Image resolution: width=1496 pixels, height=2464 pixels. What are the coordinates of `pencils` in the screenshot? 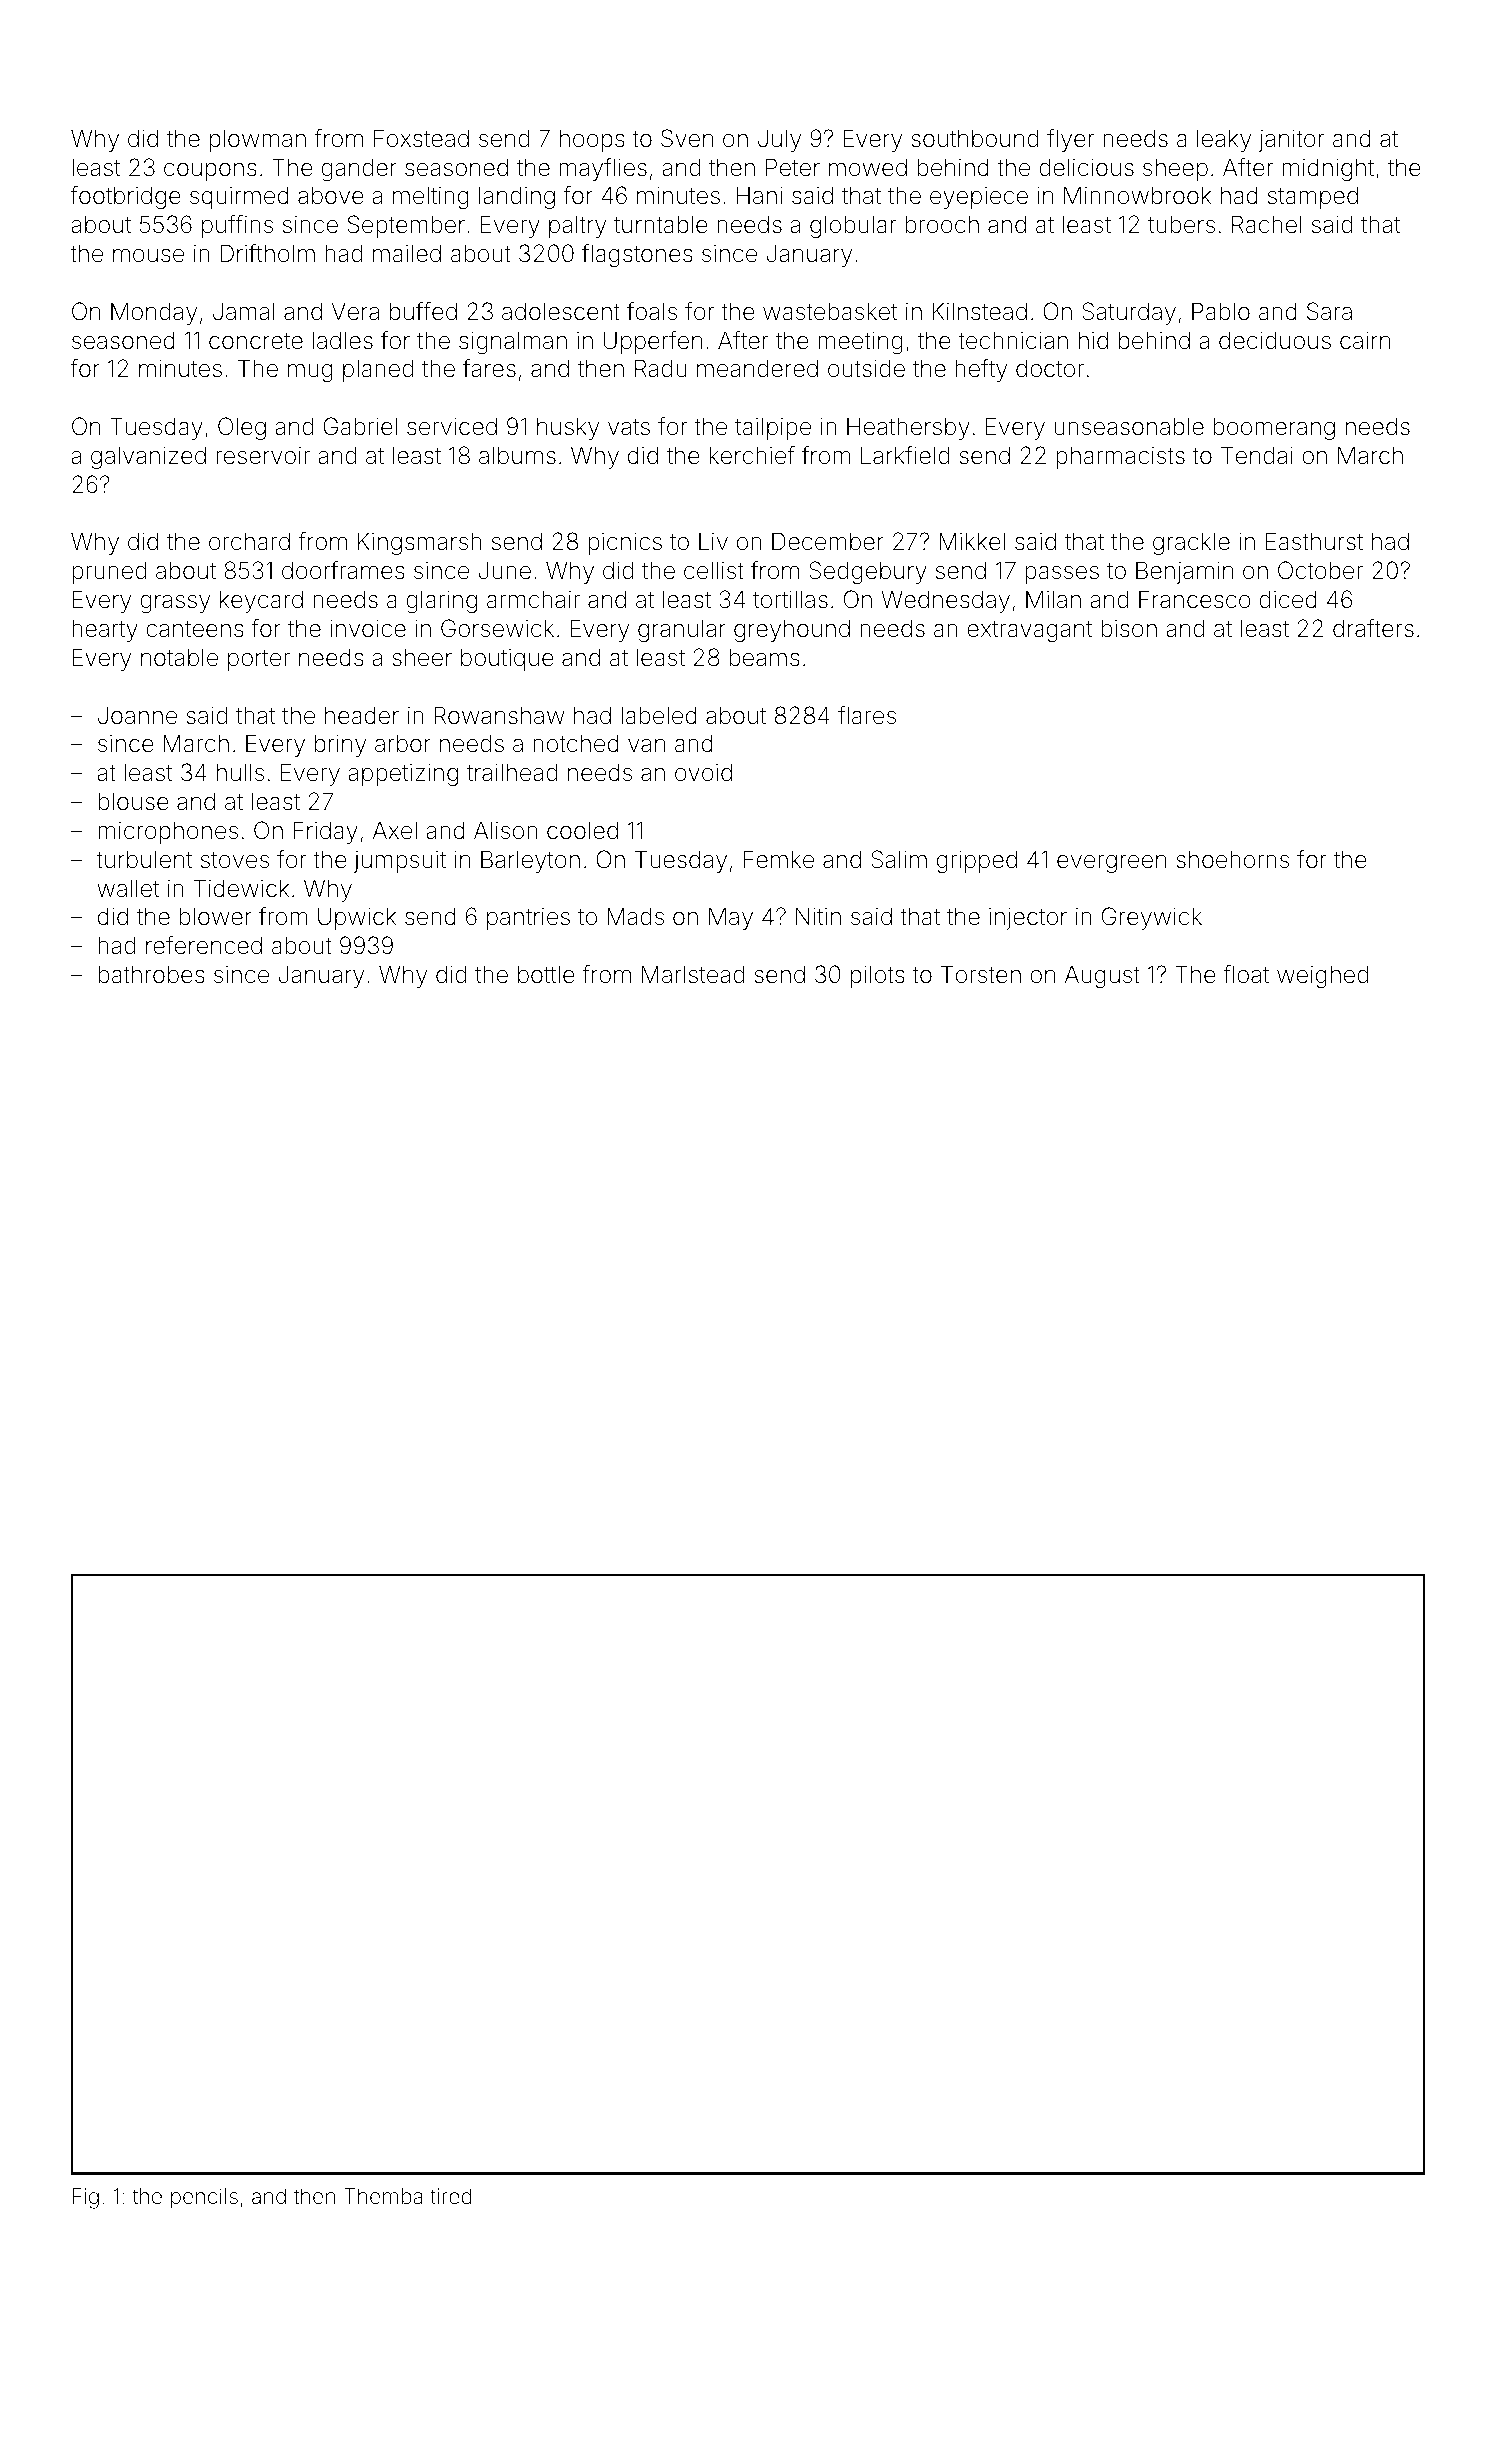 It's located at (204, 2198).
